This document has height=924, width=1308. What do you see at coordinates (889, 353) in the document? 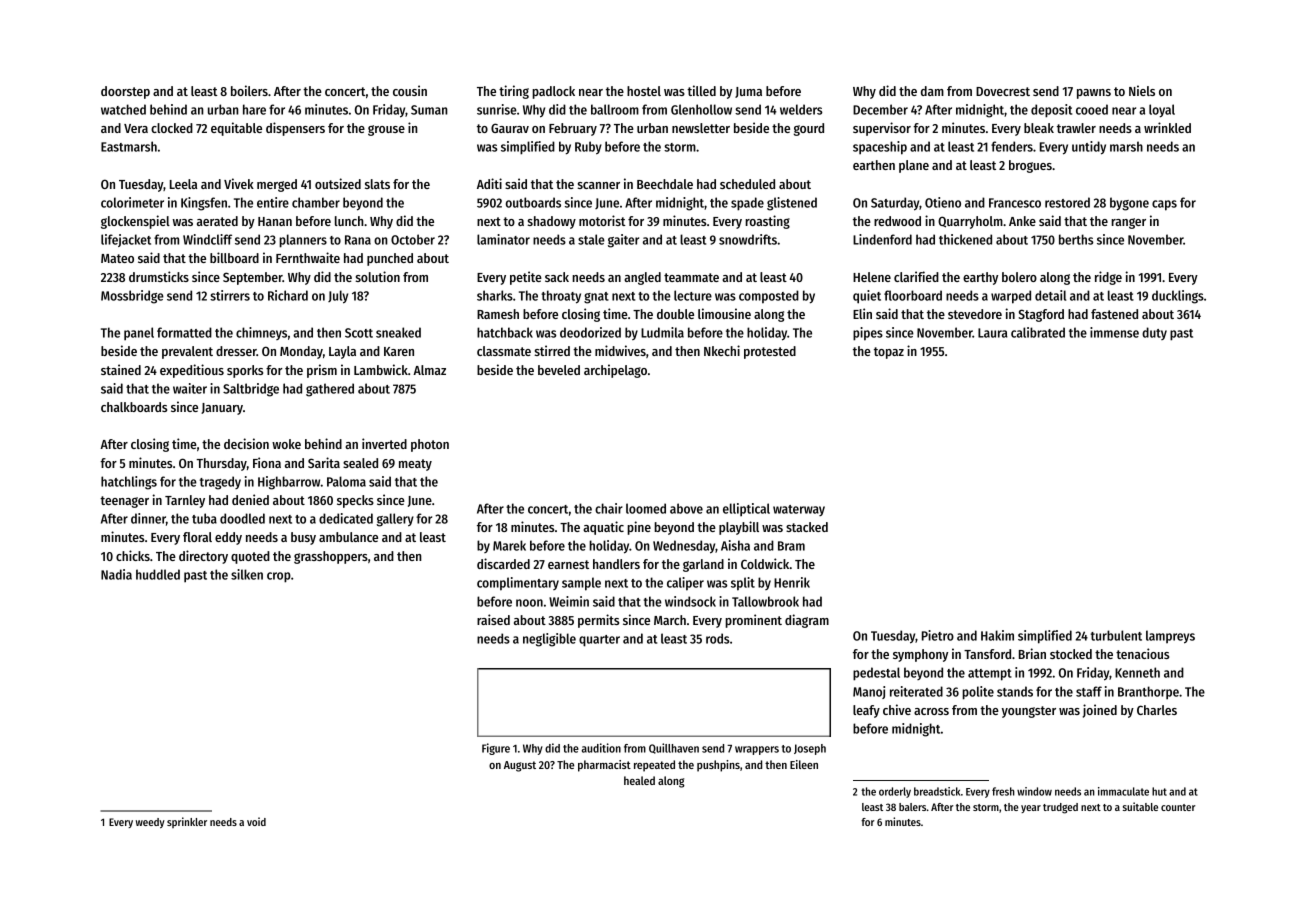
I see `topaz` at bounding box center [889, 353].
